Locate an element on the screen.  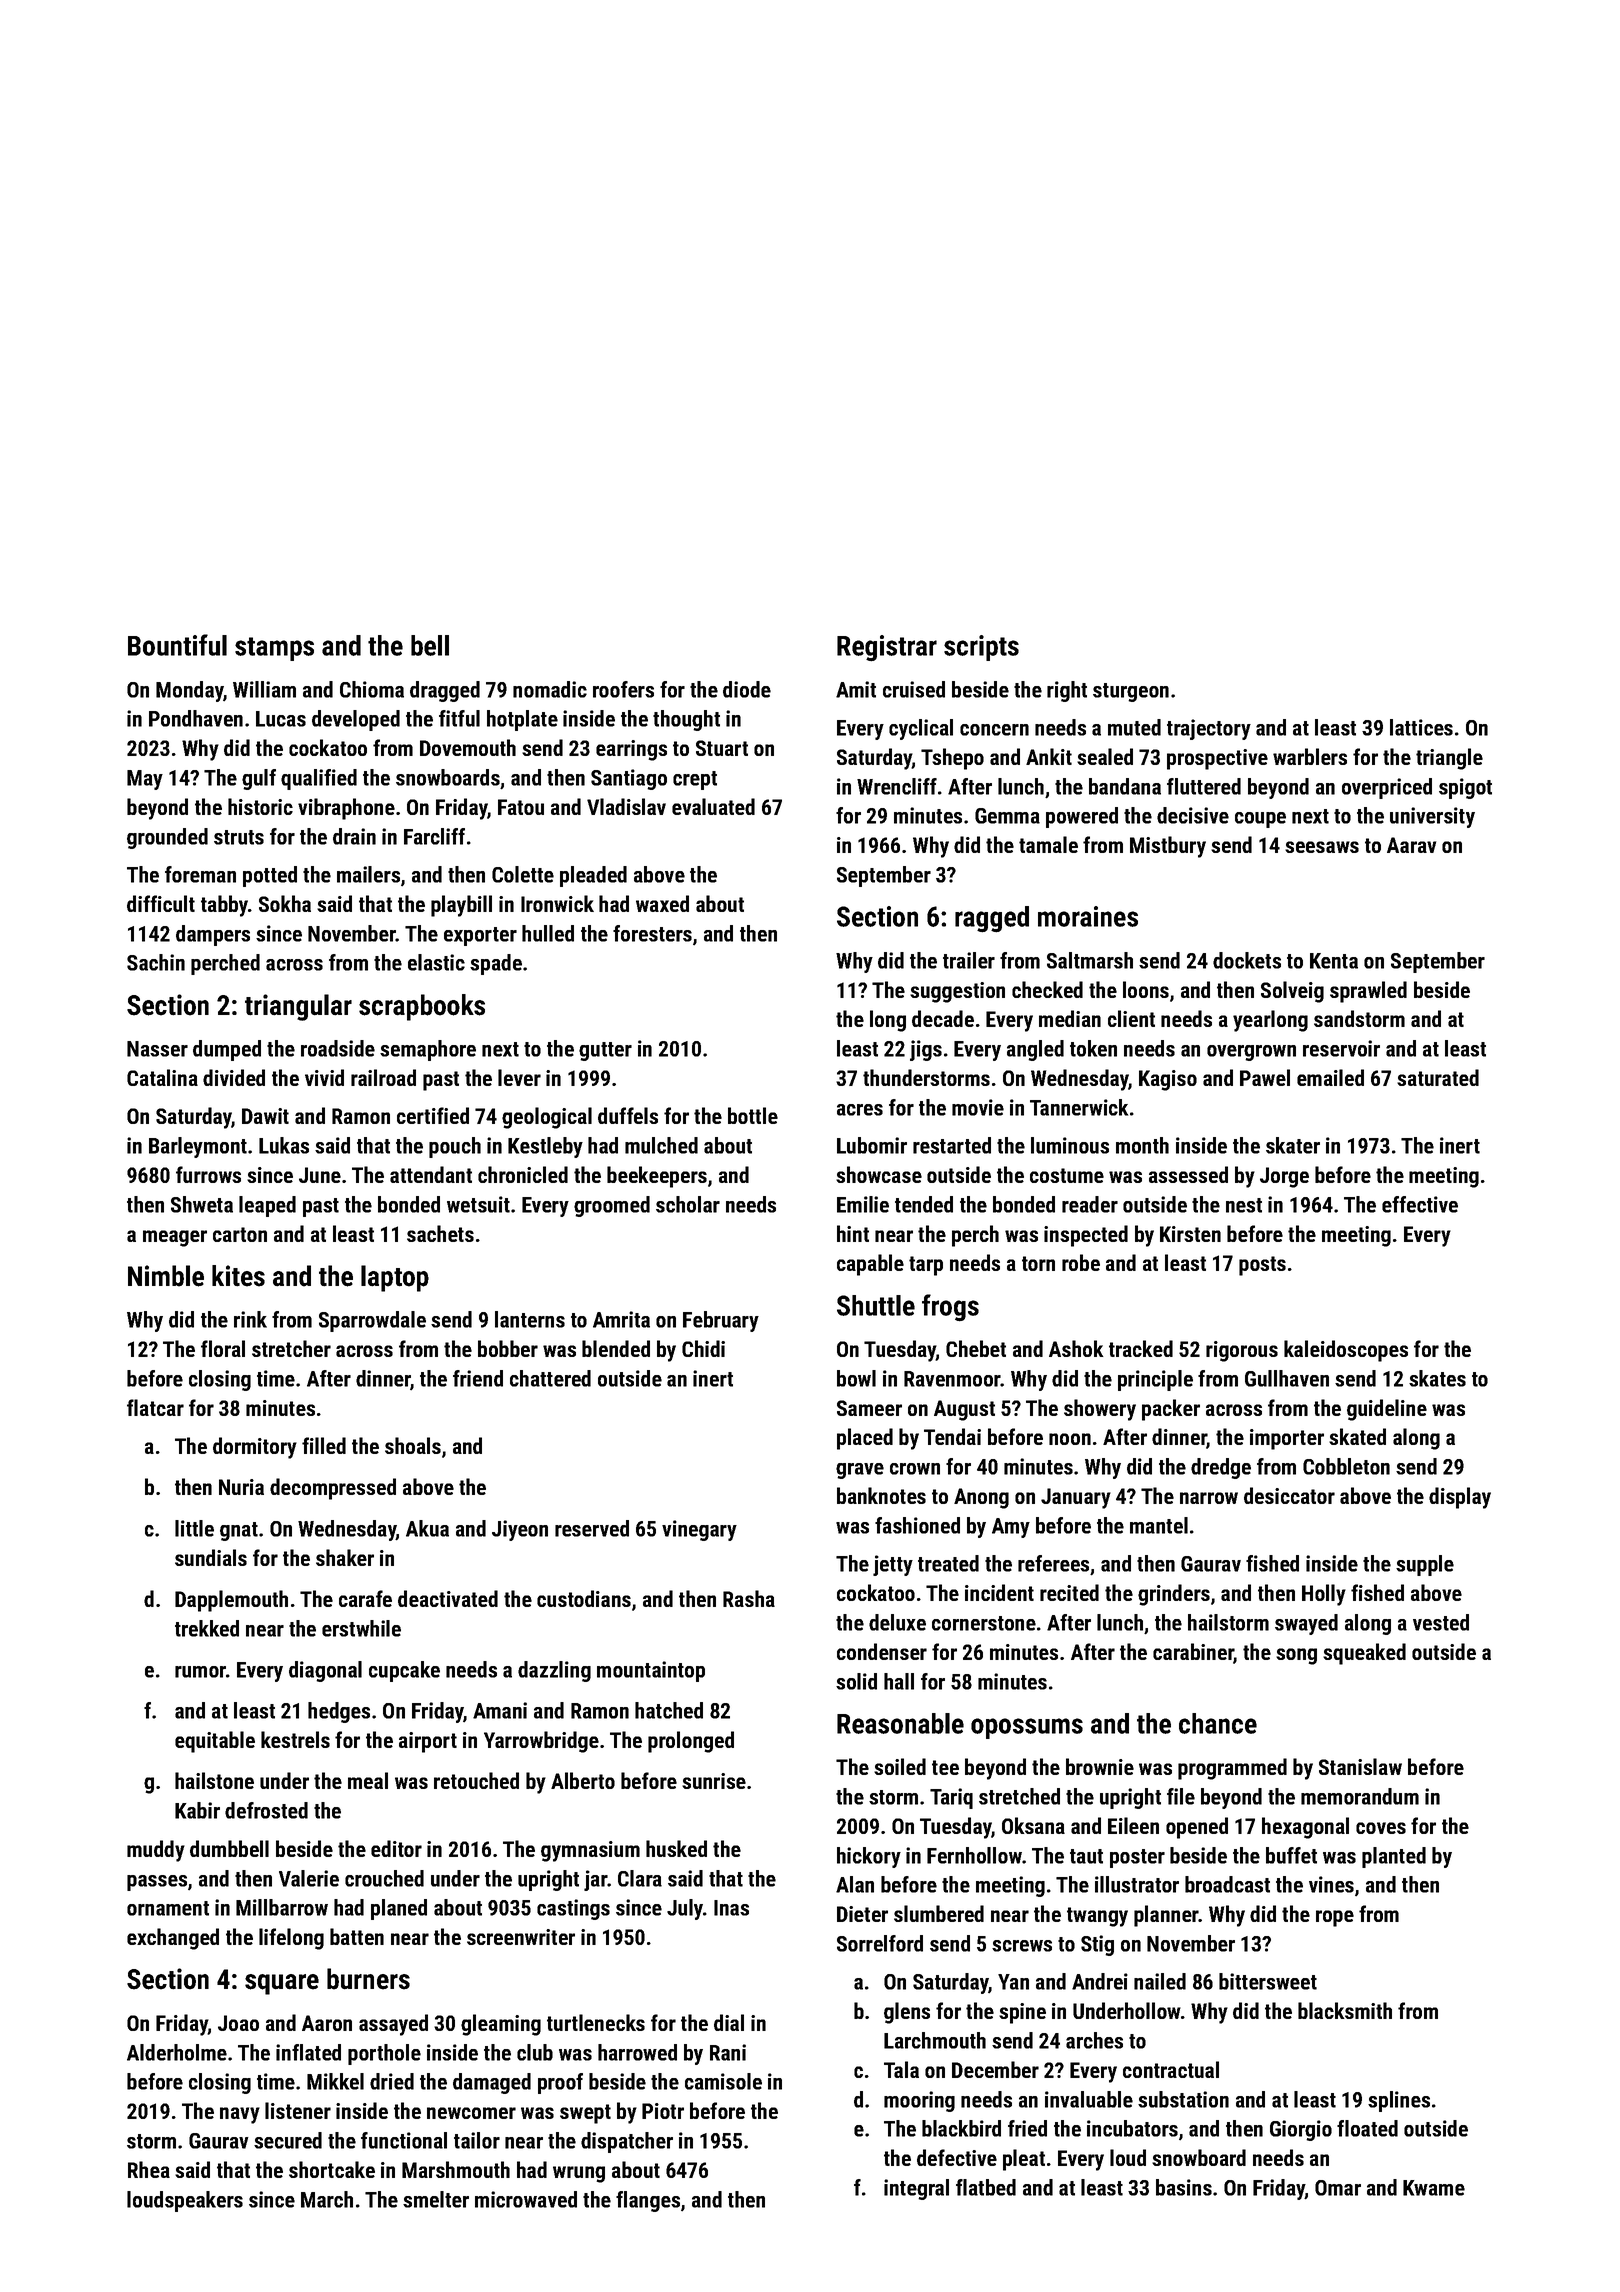
Monday is located at coordinates (190, 691).
